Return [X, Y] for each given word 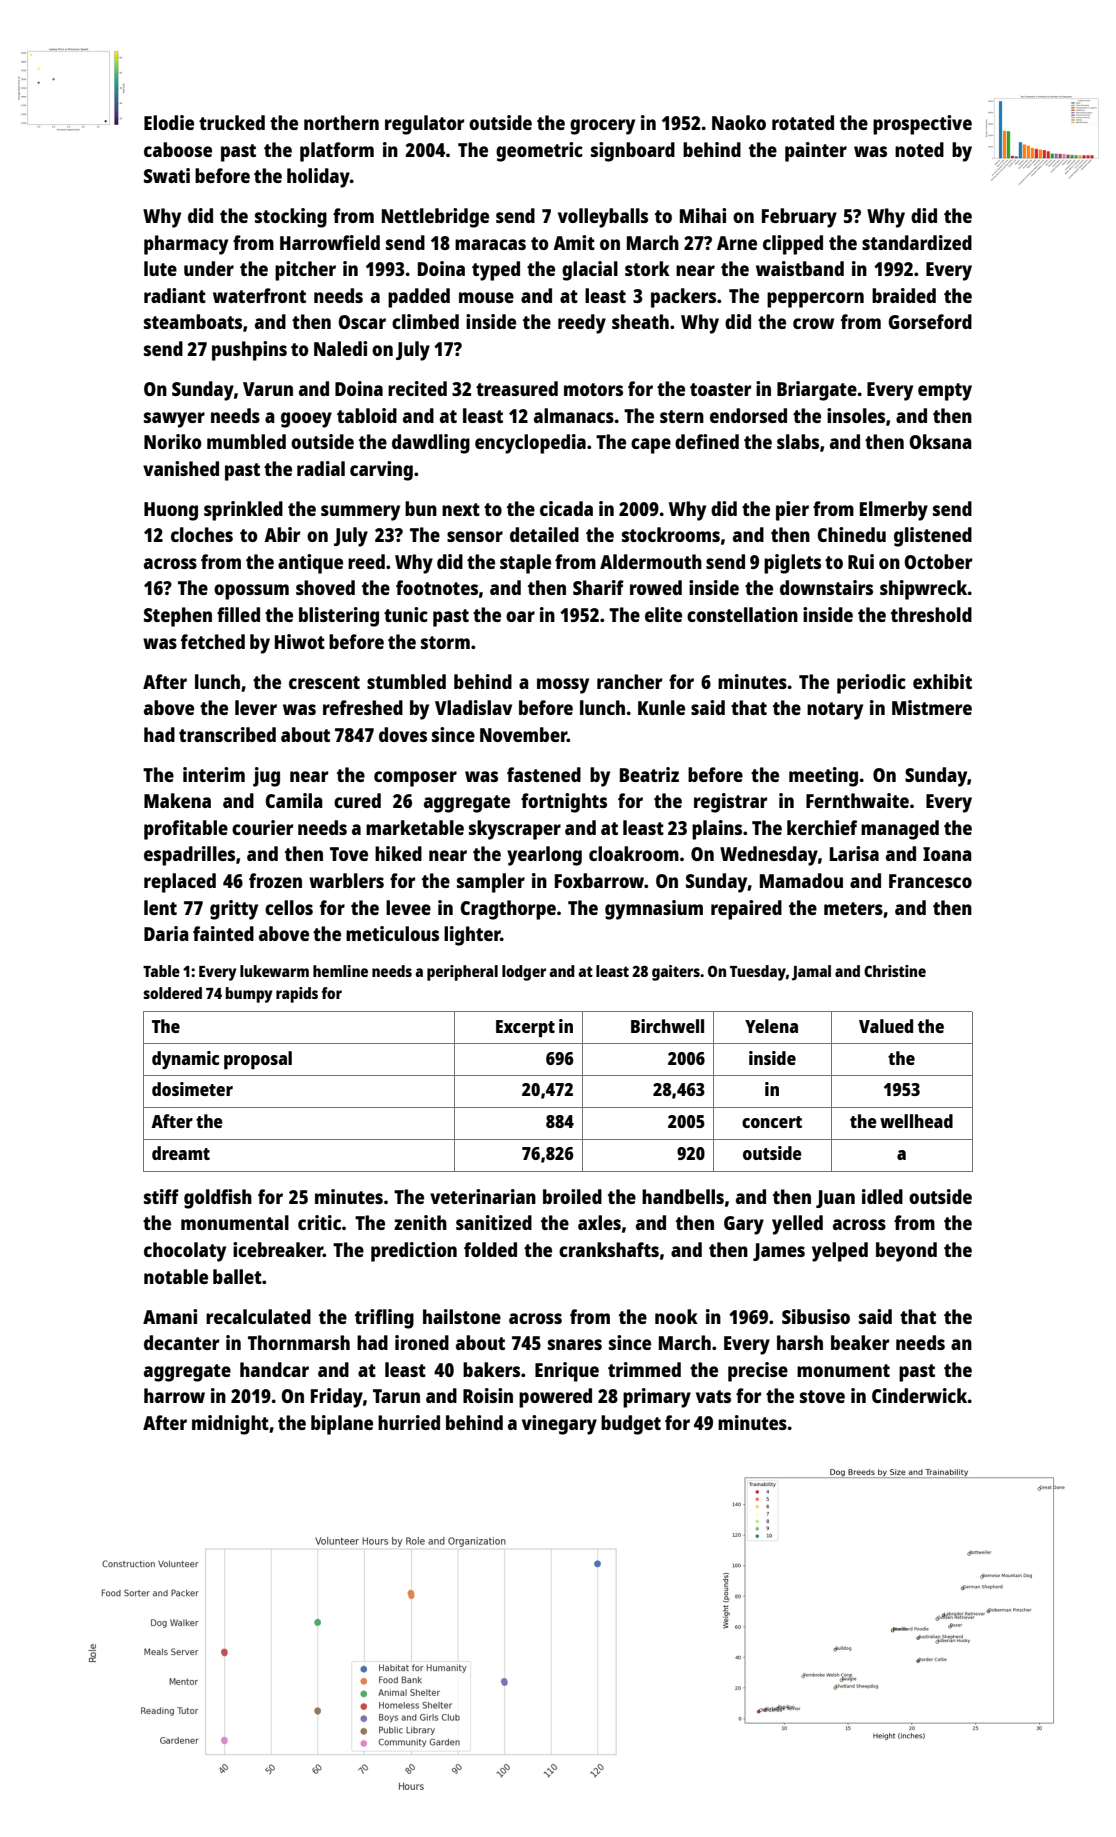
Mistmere [932, 707]
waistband [800, 268]
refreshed [363, 707]
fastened [544, 774]
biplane [342, 1425]
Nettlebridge [435, 218]
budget [631, 1425]
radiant [175, 295]
